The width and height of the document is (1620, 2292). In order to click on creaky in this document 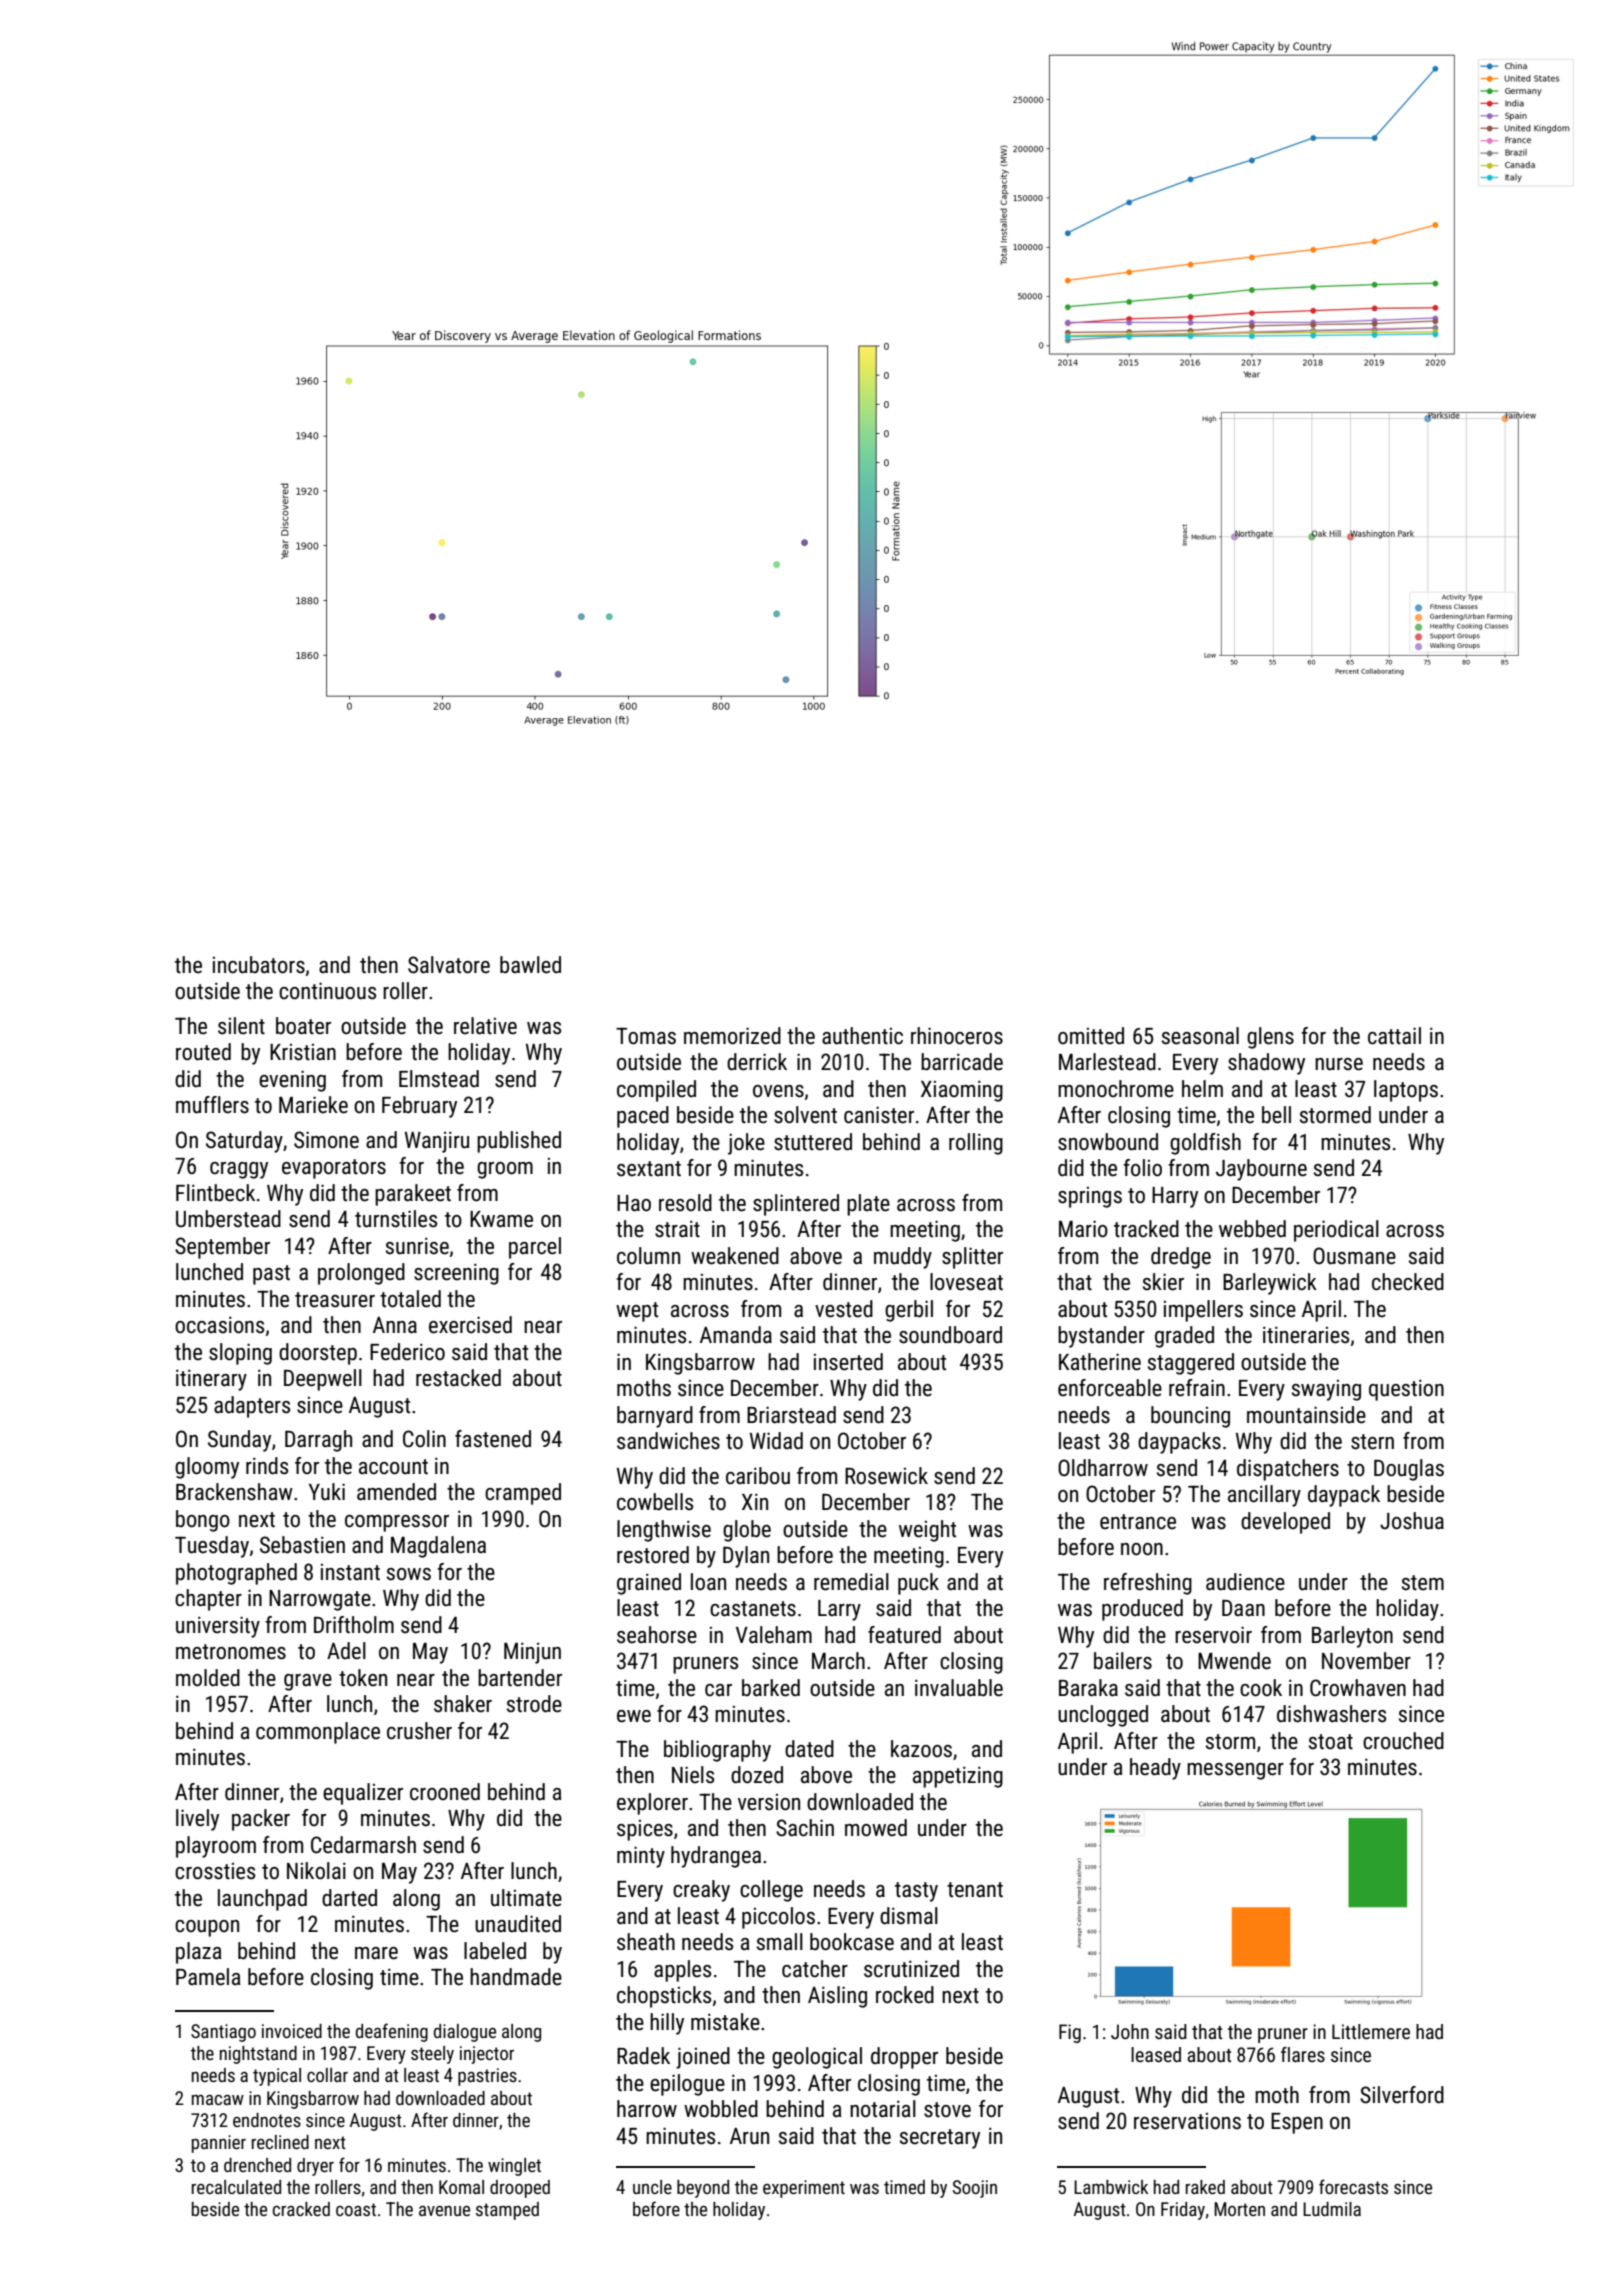, I will do `click(701, 1891)`.
